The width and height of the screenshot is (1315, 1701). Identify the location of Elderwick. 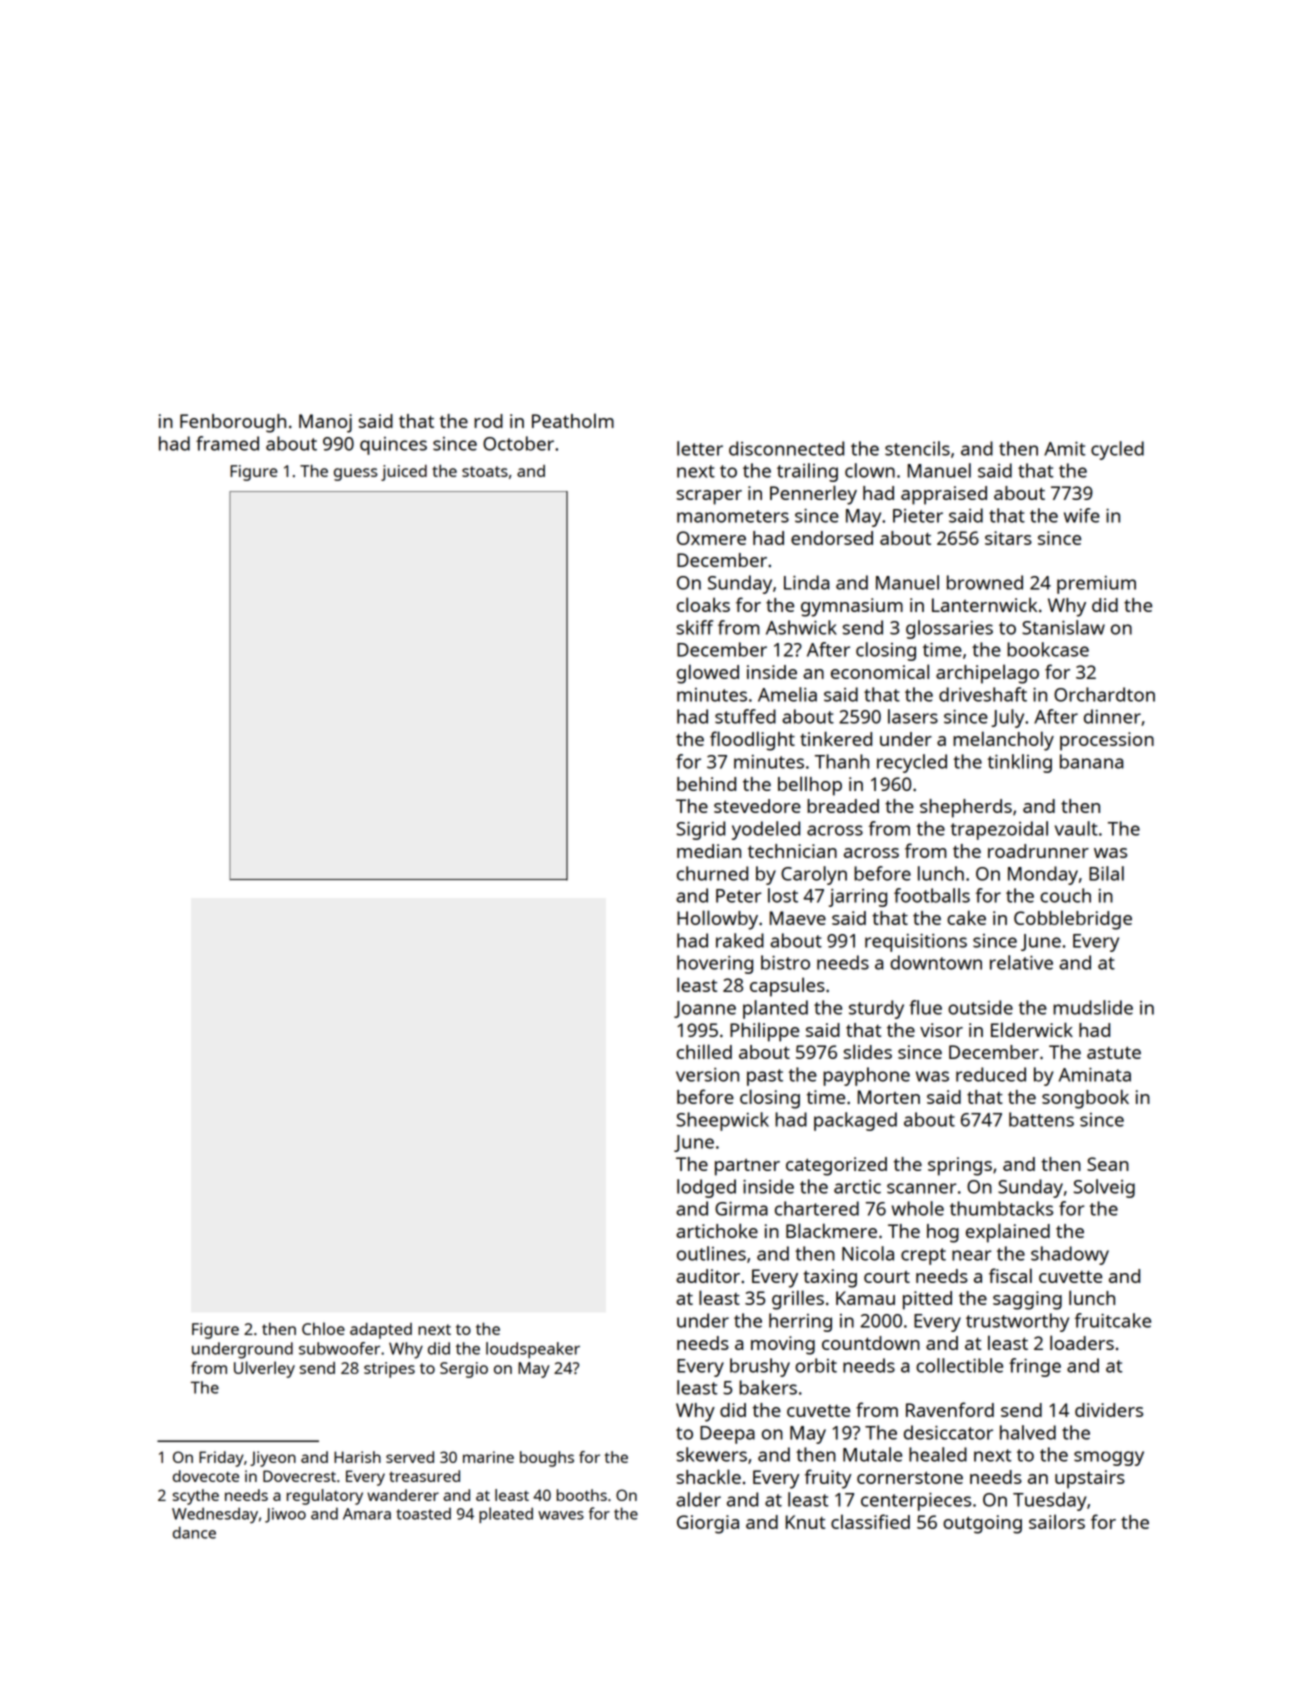
(1032, 1029).
